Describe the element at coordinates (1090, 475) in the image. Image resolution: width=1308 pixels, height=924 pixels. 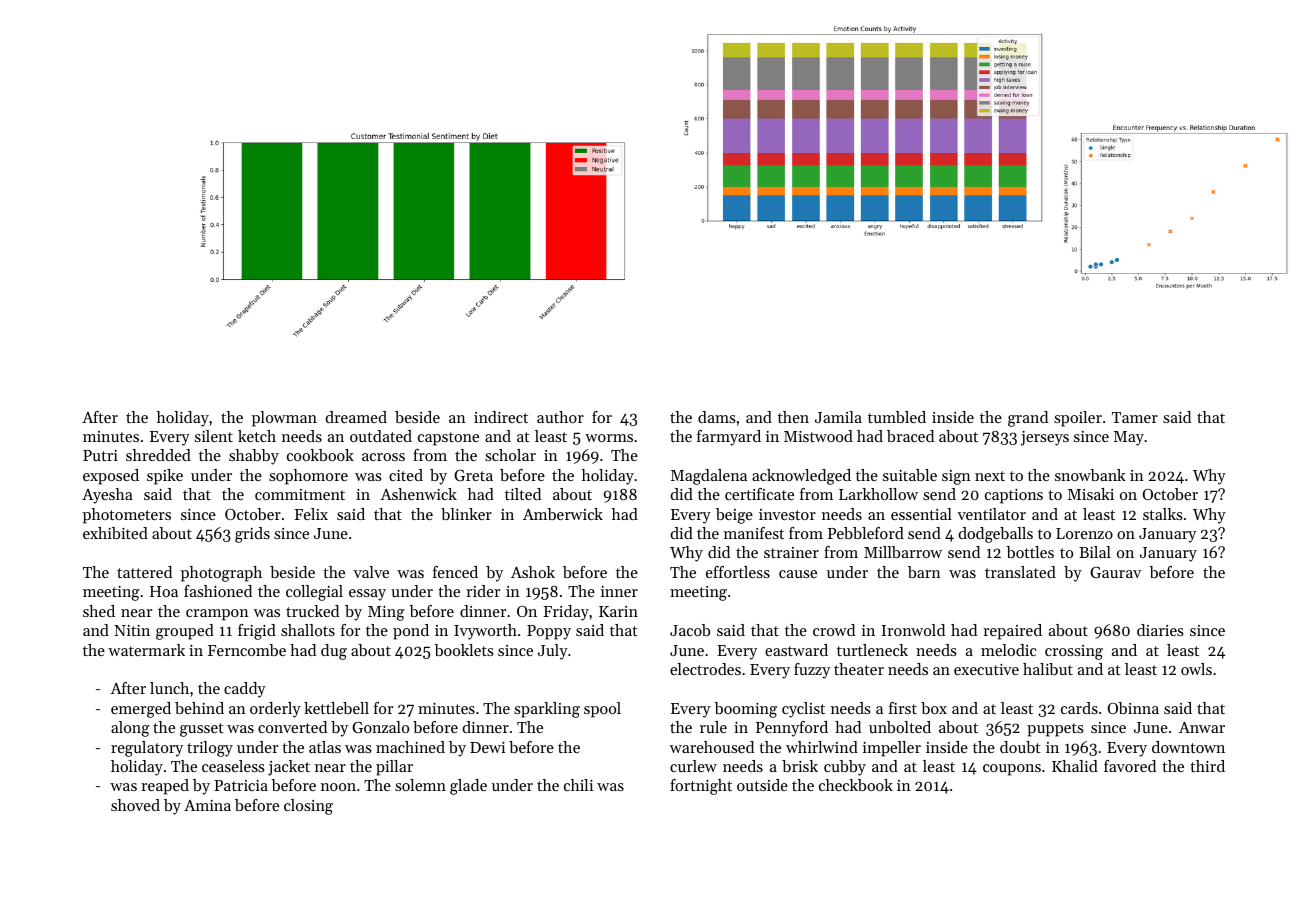
I see `snowbank` at that location.
